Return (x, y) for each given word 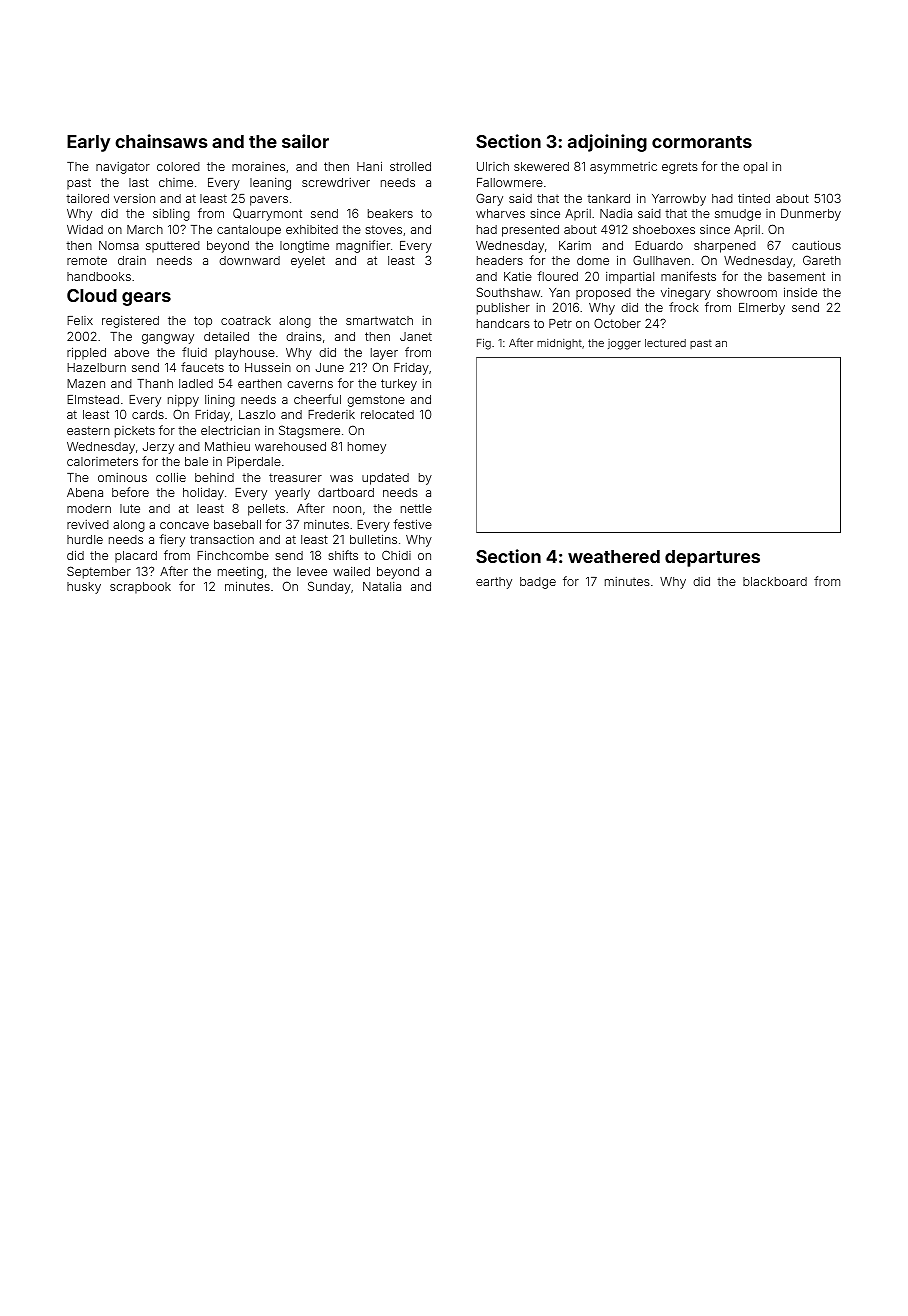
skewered (541, 166)
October (617, 323)
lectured (665, 343)
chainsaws (161, 141)
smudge (738, 215)
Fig (484, 344)
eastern (88, 430)
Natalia (382, 586)
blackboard (775, 581)
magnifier (363, 246)
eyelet (308, 262)
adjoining (607, 143)
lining (220, 401)
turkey (399, 385)
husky (84, 588)
